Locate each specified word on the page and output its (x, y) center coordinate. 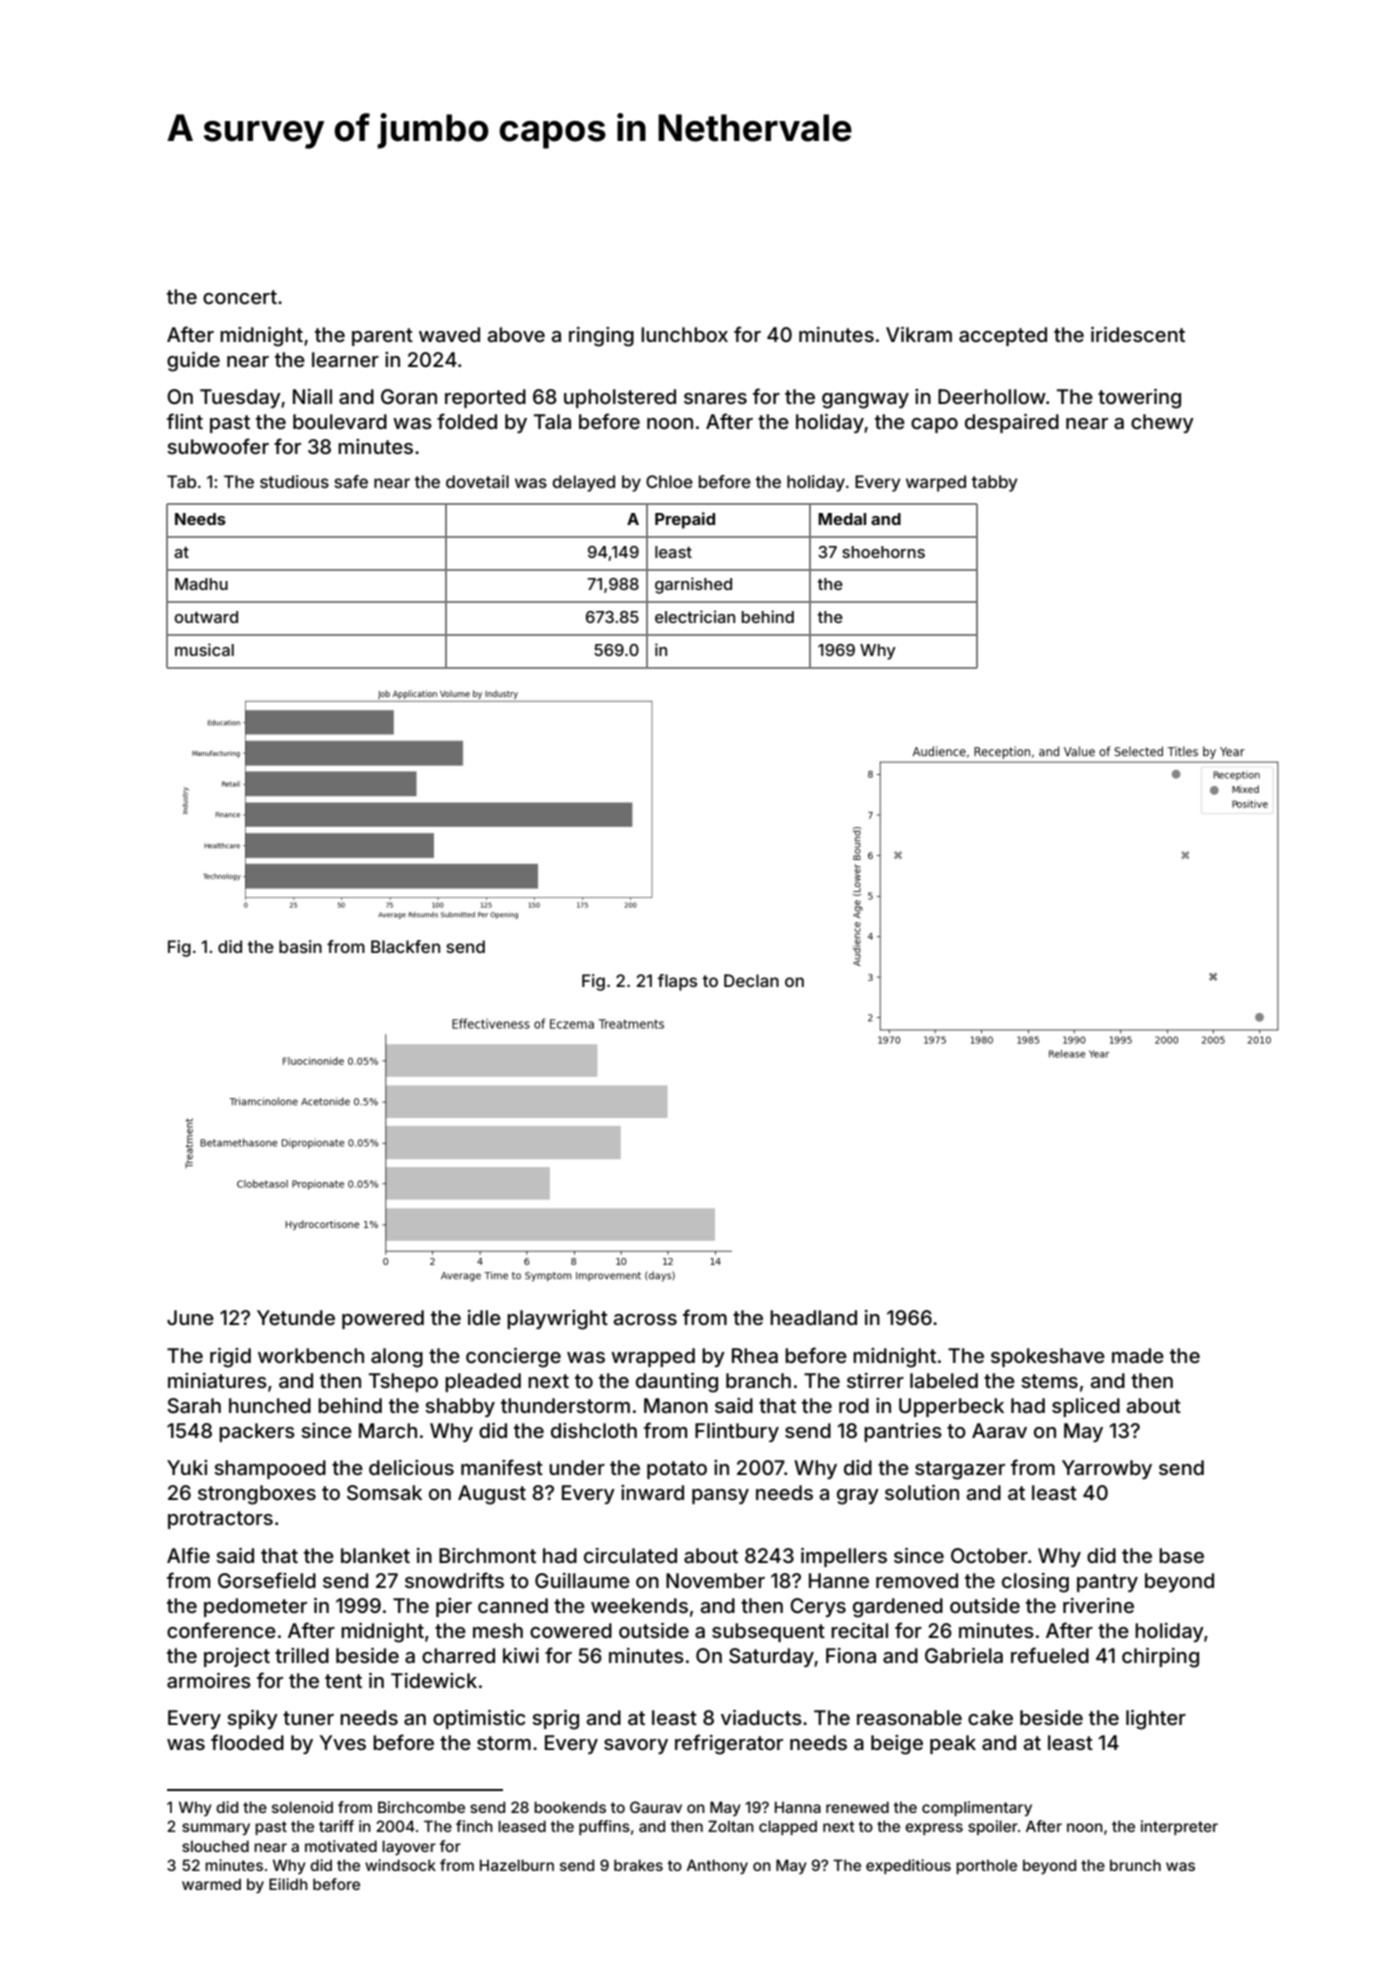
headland (813, 1317)
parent (382, 337)
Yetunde (296, 1317)
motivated (341, 1846)
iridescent (1138, 334)
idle (484, 1317)
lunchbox (684, 334)
